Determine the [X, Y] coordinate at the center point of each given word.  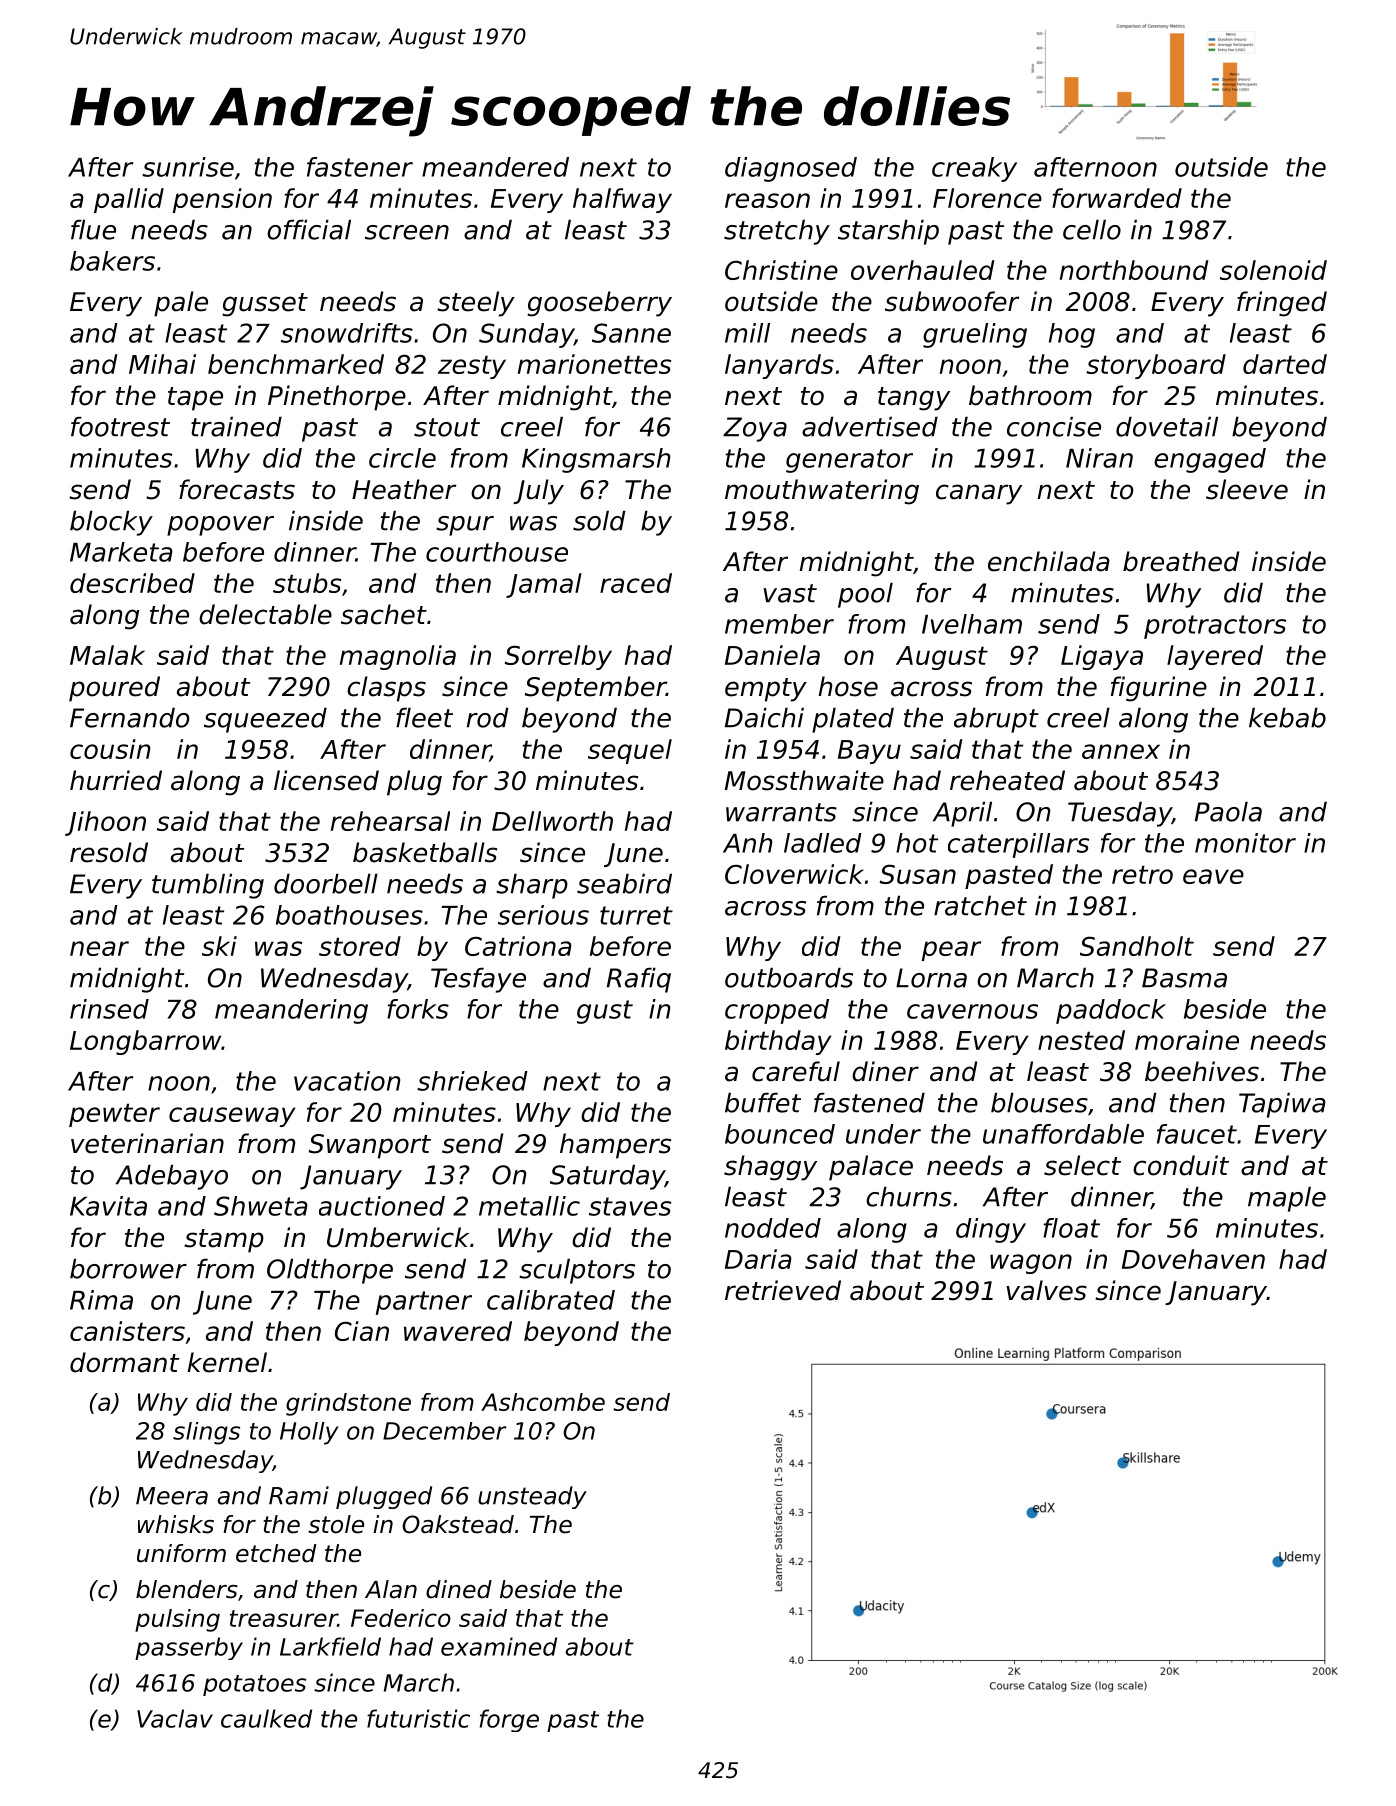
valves [1046, 1290]
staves [630, 1206]
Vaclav [175, 1718]
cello [1092, 229]
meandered [495, 167]
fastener [360, 167]
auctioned [382, 1206]
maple [1287, 1199]
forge [509, 1720]
